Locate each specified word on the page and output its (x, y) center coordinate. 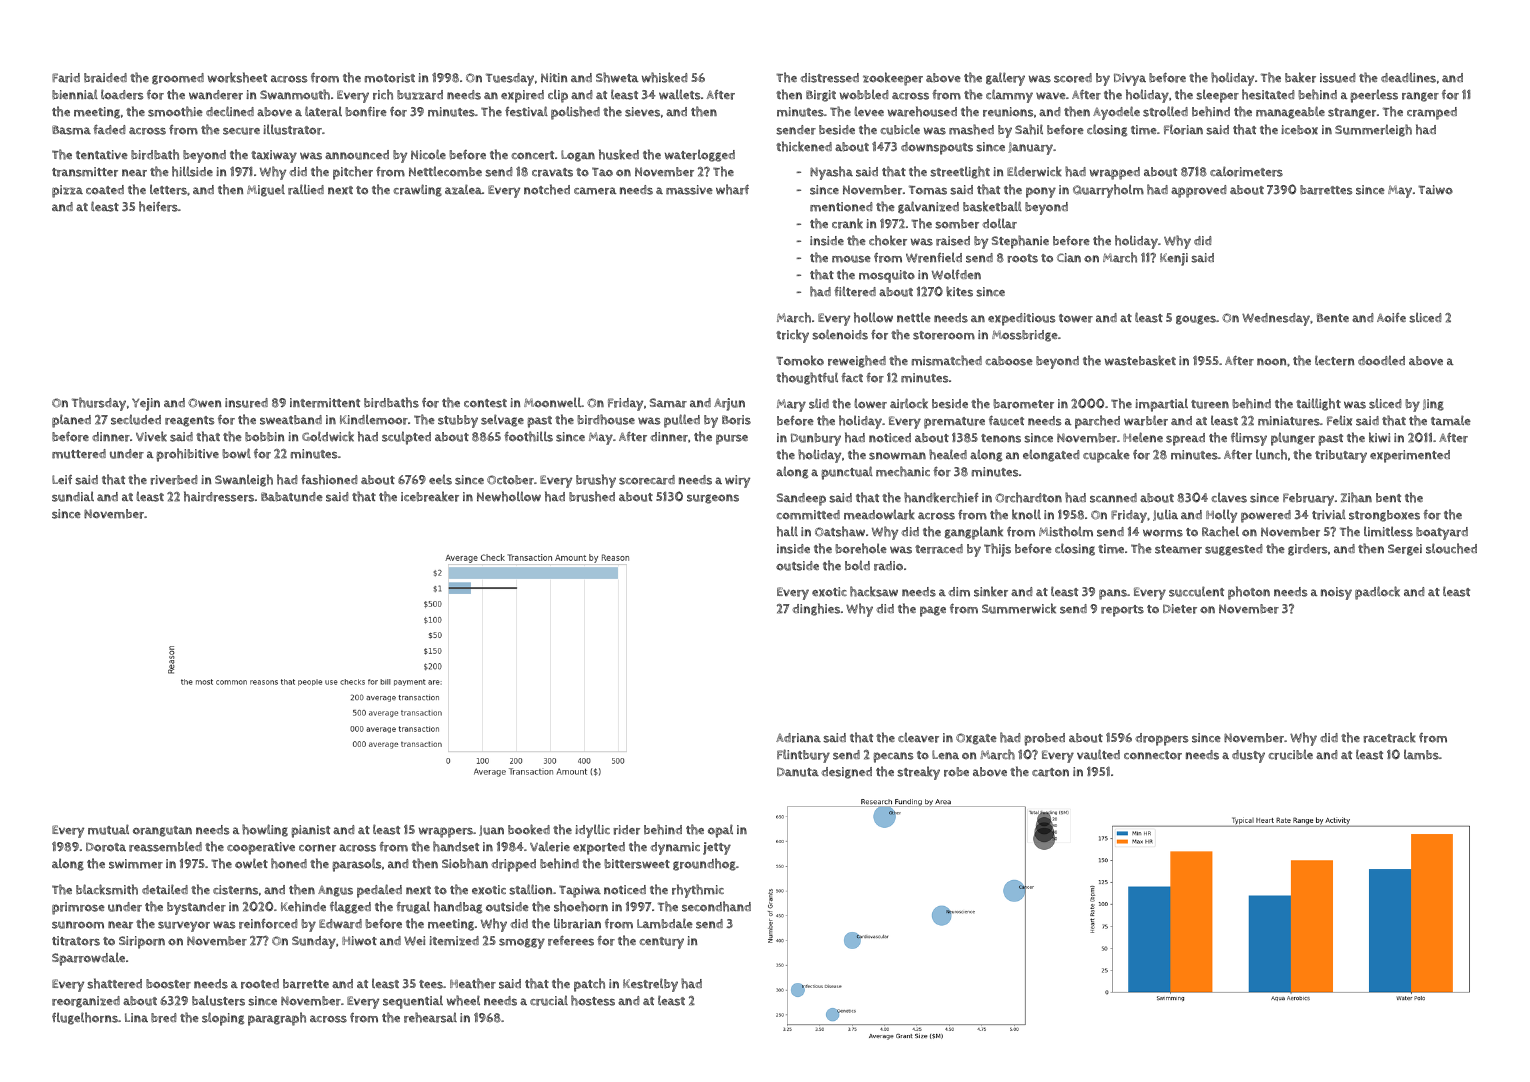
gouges (1196, 320)
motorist (390, 78)
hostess (593, 1000)
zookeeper (893, 79)
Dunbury (816, 439)
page (933, 611)
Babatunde (292, 497)
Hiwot (359, 941)
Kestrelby (650, 985)
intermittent (325, 403)
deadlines (1408, 77)
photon (1249, 593)
